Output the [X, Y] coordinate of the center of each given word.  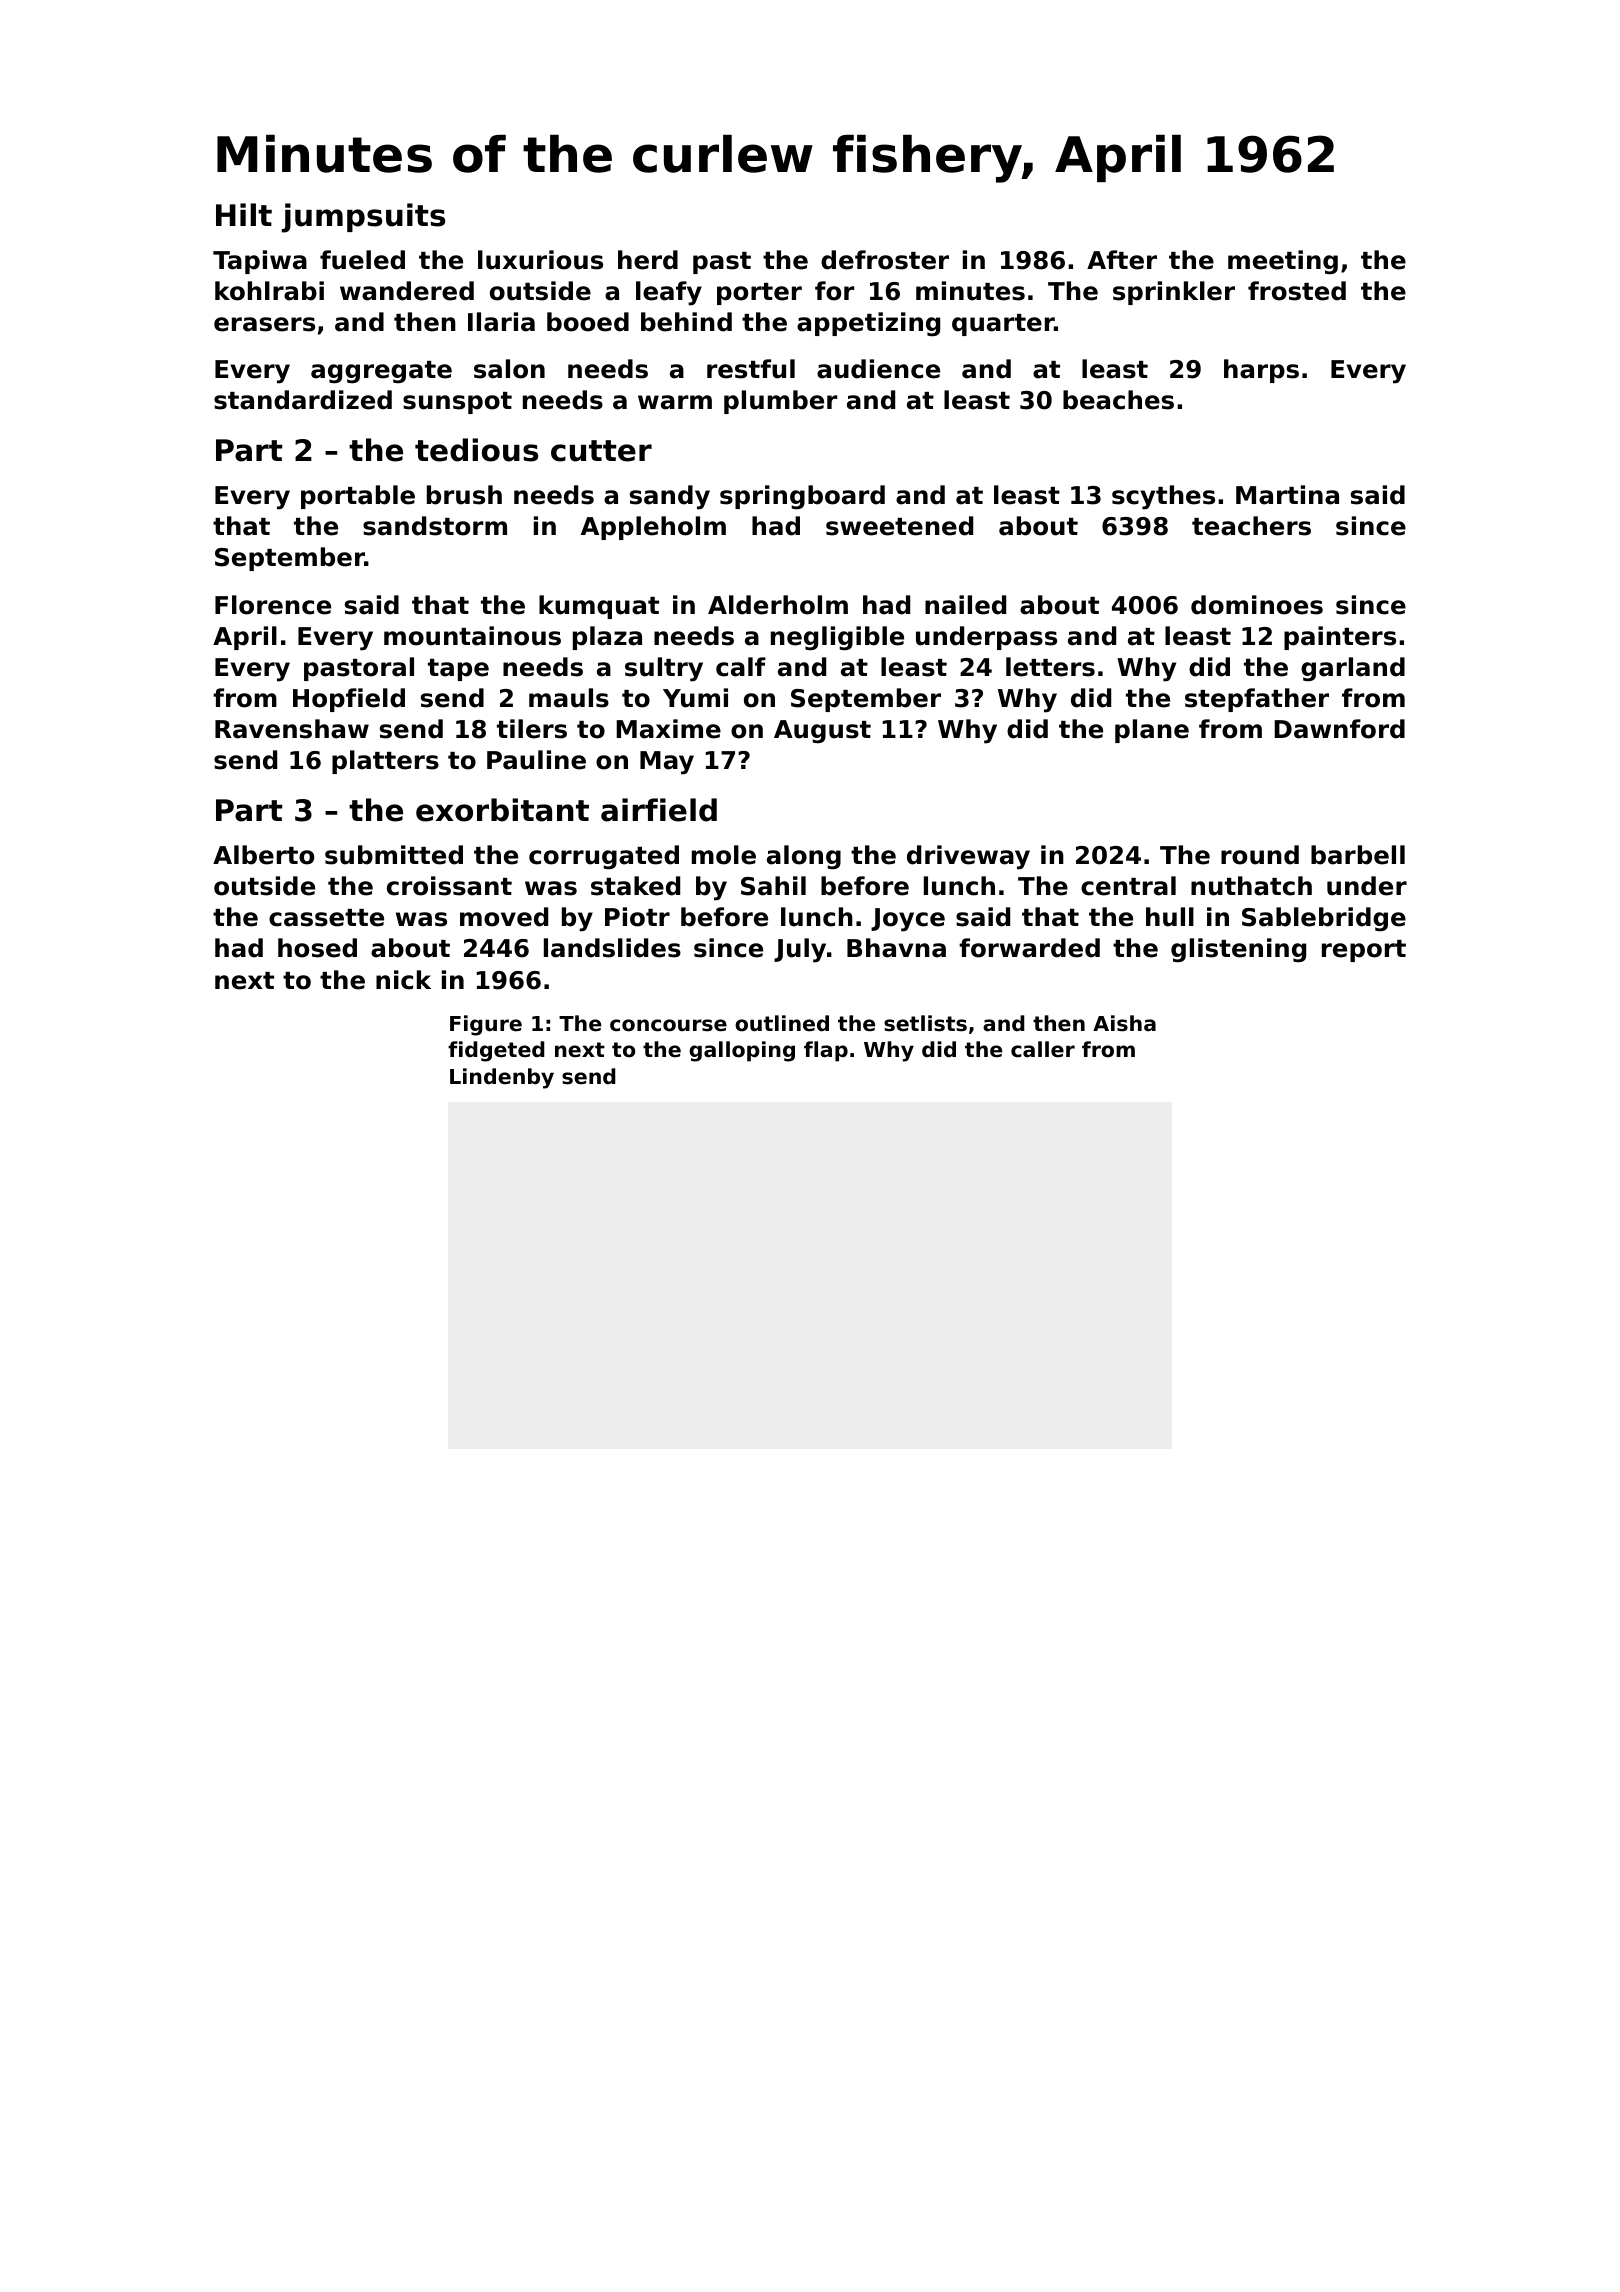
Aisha [1124, 1023]
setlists [925, 1023]
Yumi [695, 698]
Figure [486, 1025]
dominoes [1257, 605]
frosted [1297, 291]
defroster [885, 260]
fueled [362, 260]
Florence [273, 605]
